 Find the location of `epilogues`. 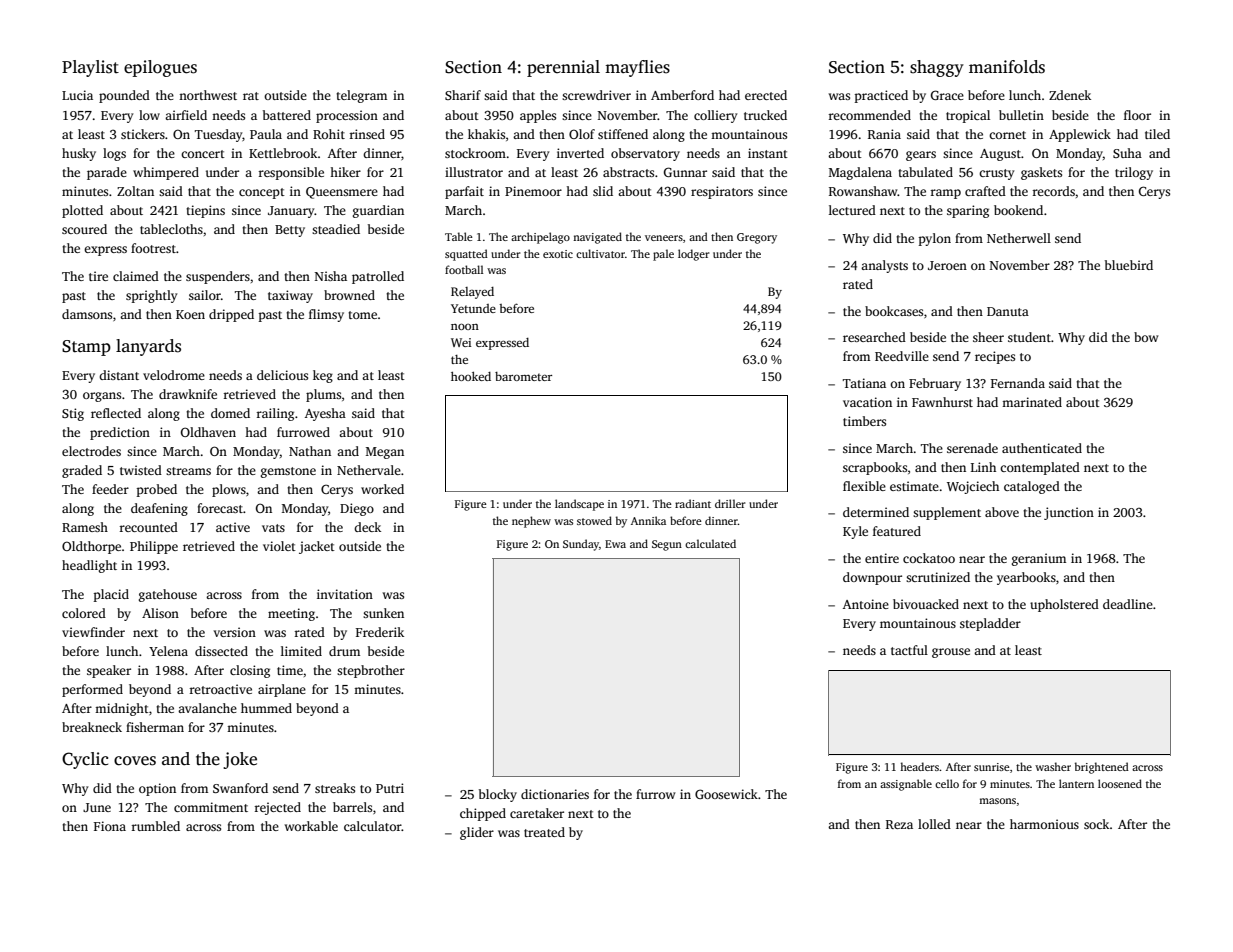

epilogues is located at coordinates (160, 68).
